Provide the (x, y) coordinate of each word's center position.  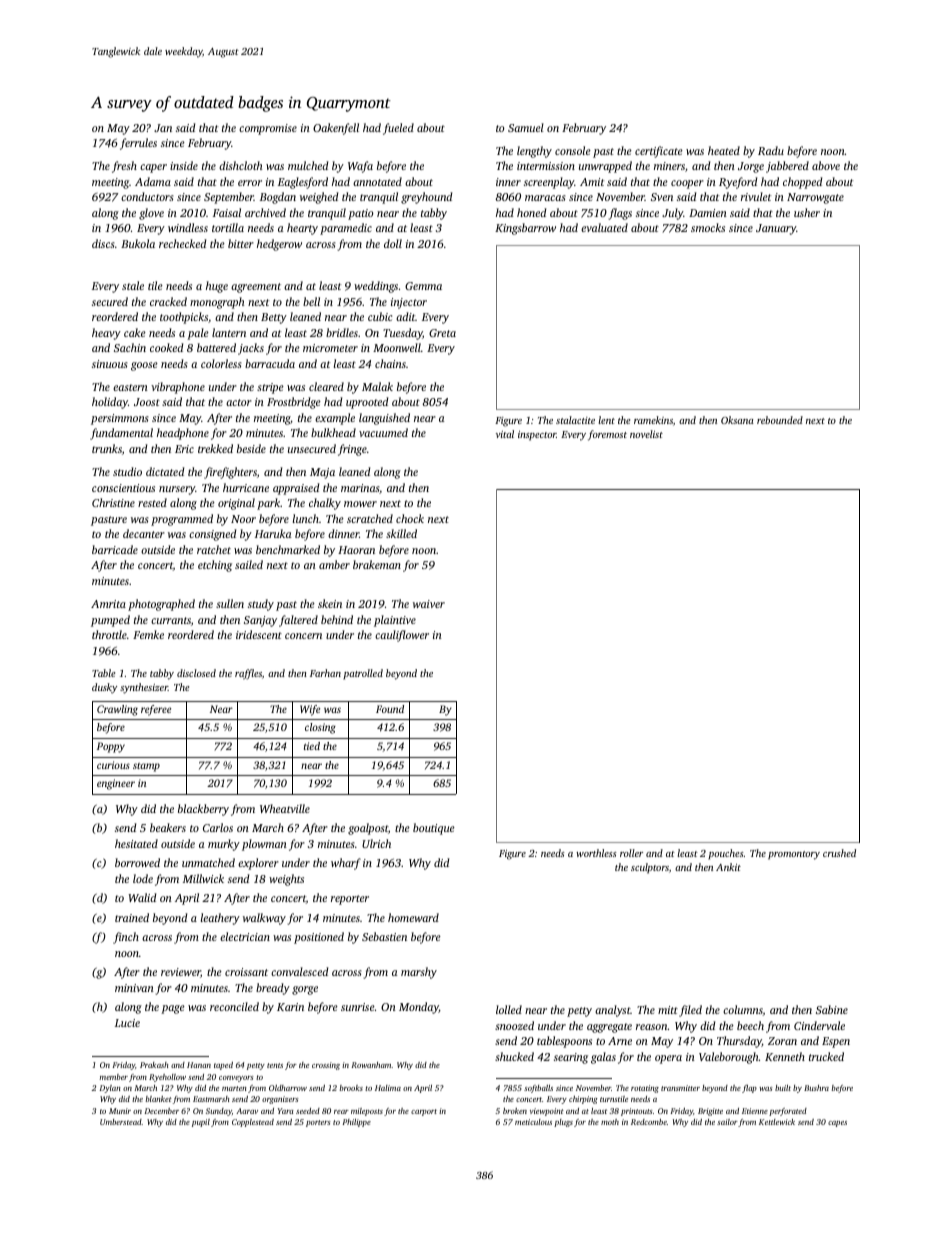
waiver (429, 604)
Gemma (423, 286)
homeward (413, 917)
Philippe (356, 1123)
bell (311, 301)
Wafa (360, 167)
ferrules (138, 144)
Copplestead (253, 1123)
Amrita (108, 604)
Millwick (203, 878)
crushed (839, 853)
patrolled (363, 674)
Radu (771, 150)
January (776, 229)
